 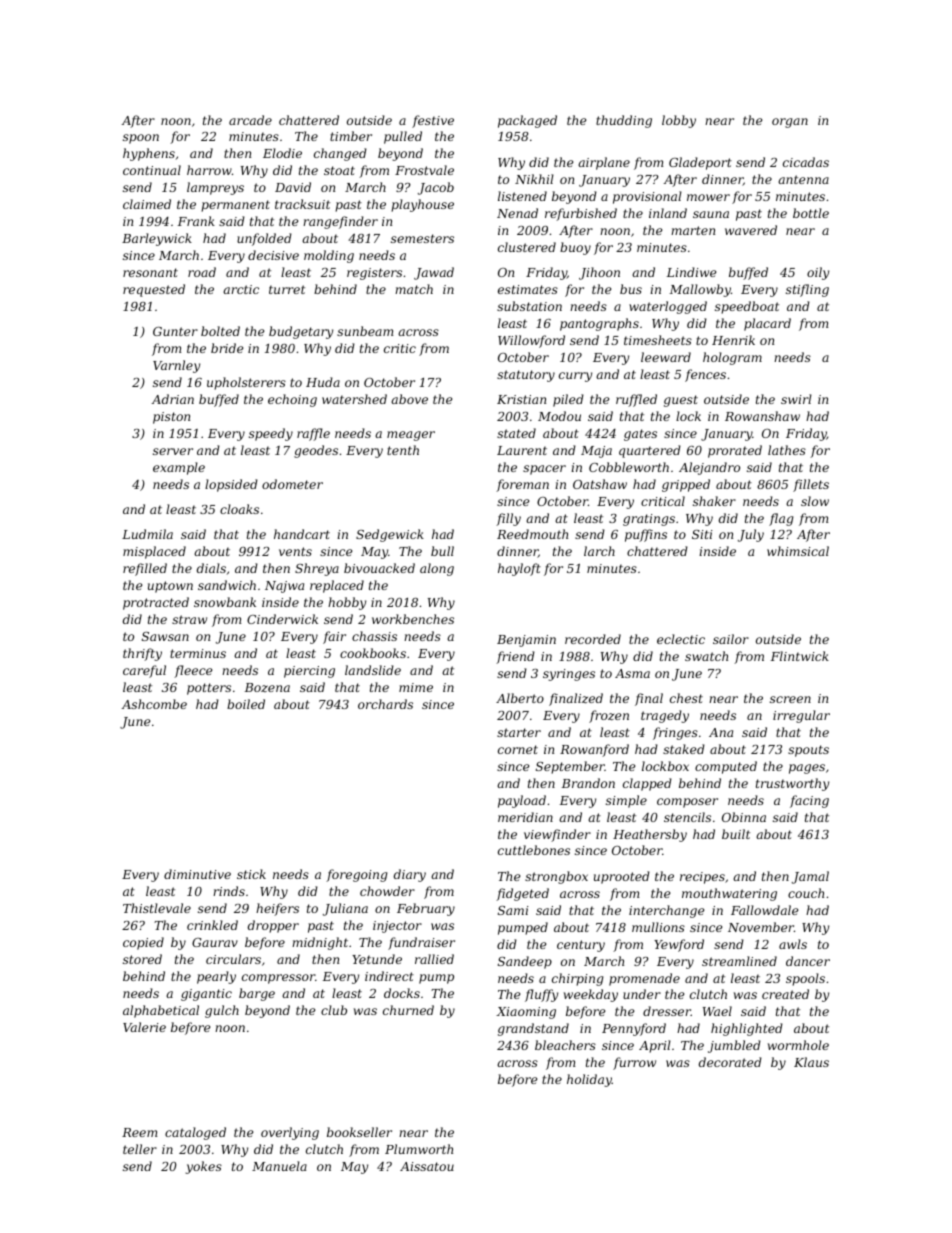 What do you see at coordinates (149, 154) in the screenshot?
I see `hyphens` at bounding box center [149, 154].
